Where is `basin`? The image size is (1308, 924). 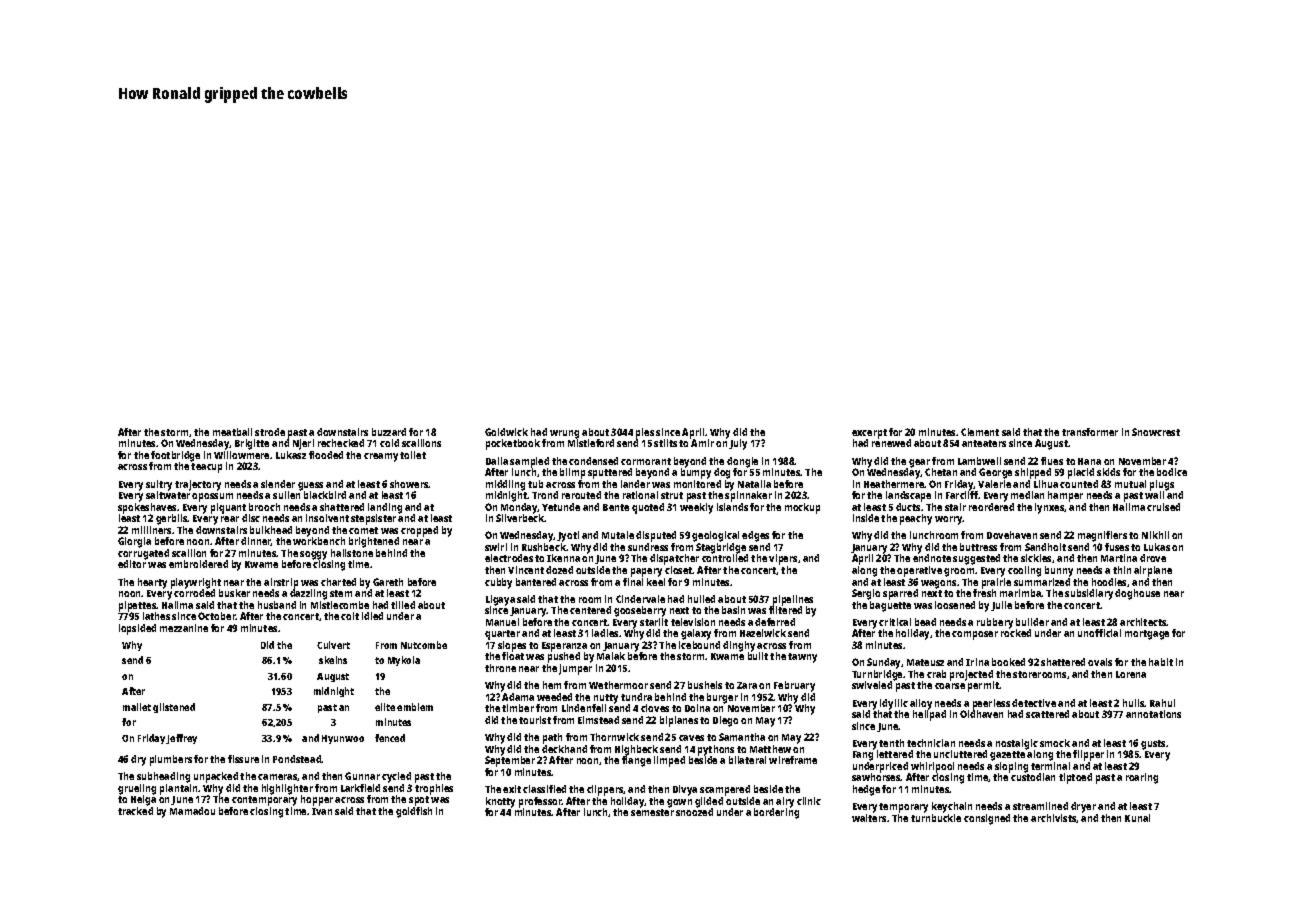
basin is located at coordinates (733, 610).
